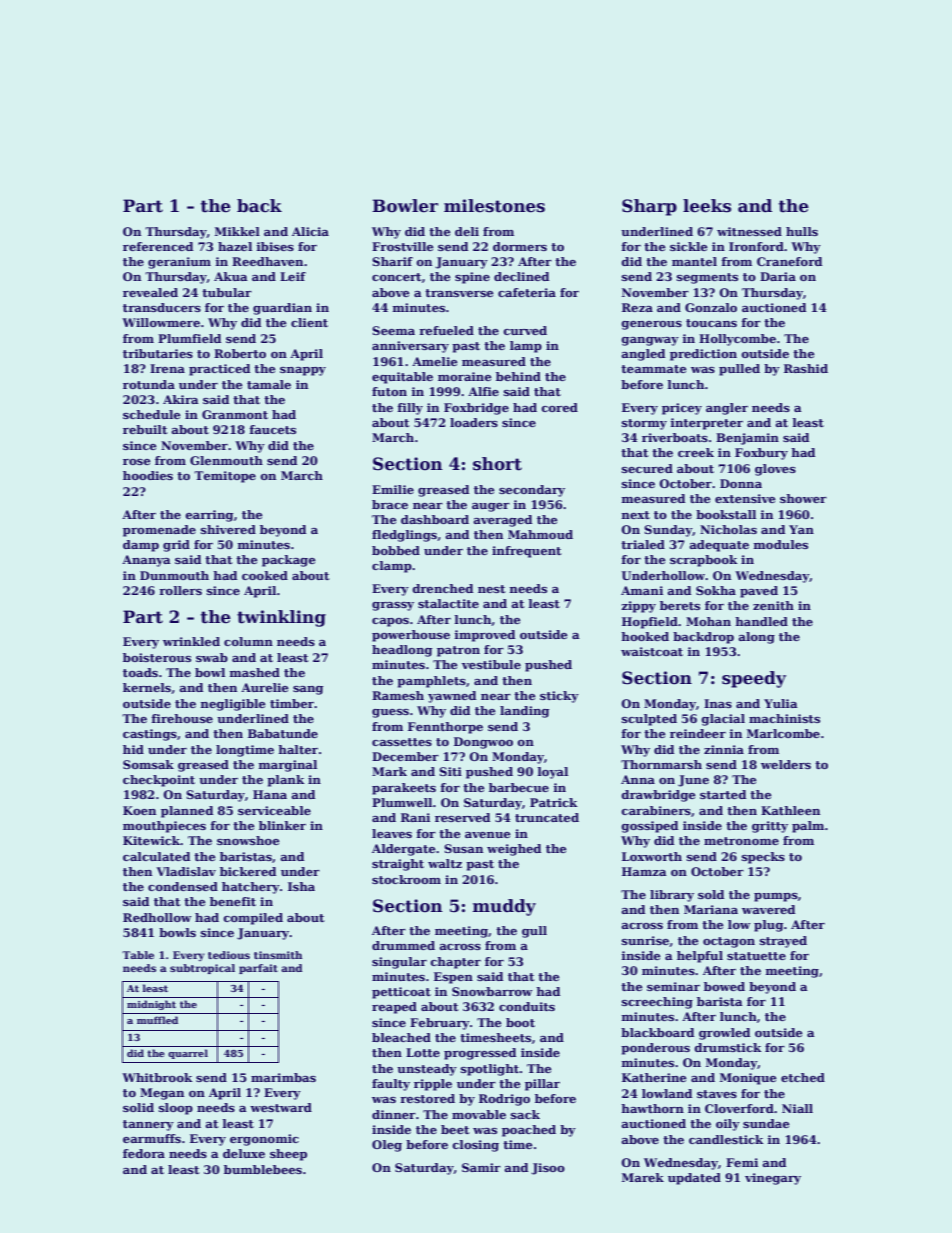 This image has height=1233, width=952. Describe the element at coordinates (801, 529) in the image. I see `Yan` at that location.
